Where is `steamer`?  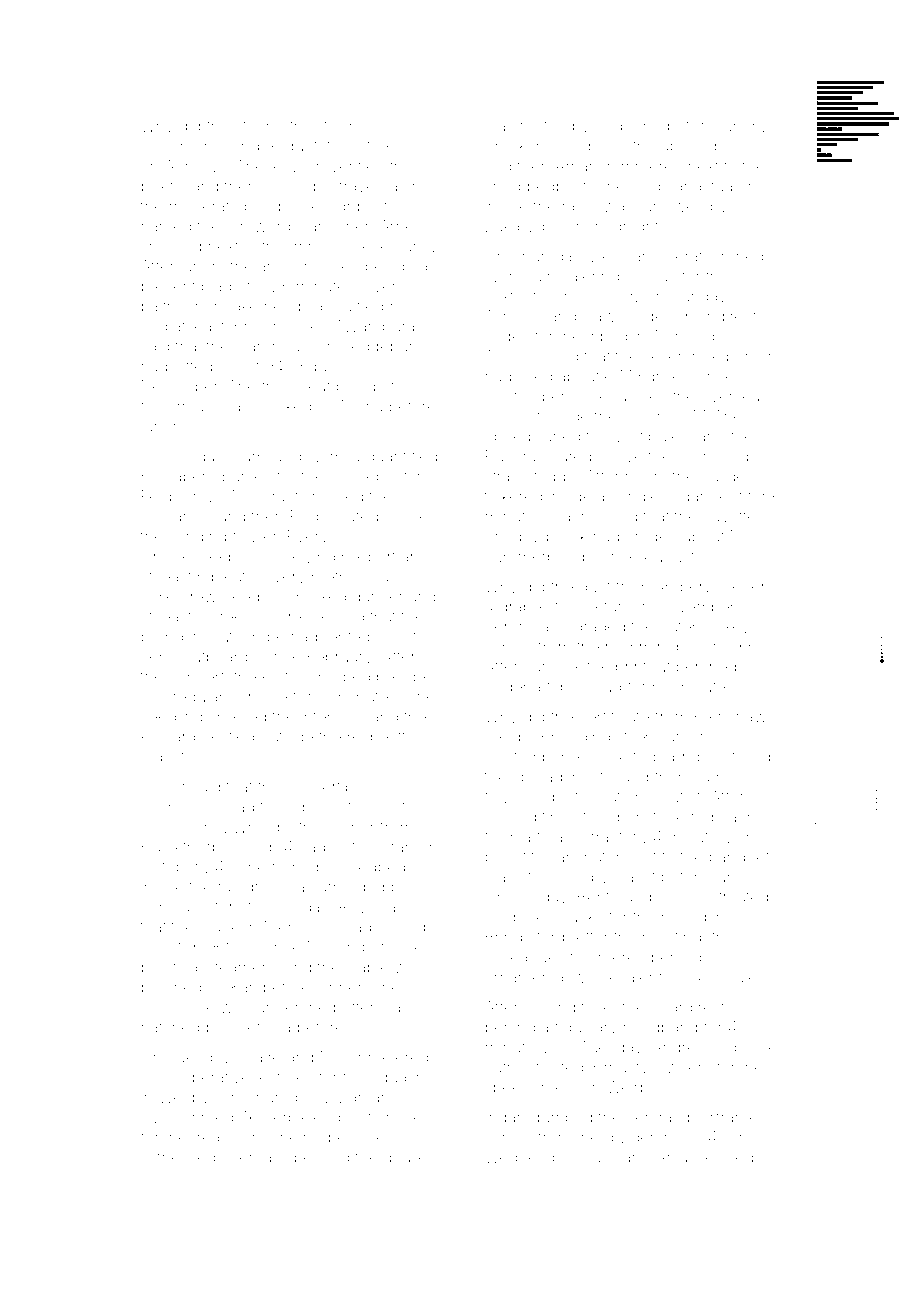 steamer is located at coordinates (236, 967).
